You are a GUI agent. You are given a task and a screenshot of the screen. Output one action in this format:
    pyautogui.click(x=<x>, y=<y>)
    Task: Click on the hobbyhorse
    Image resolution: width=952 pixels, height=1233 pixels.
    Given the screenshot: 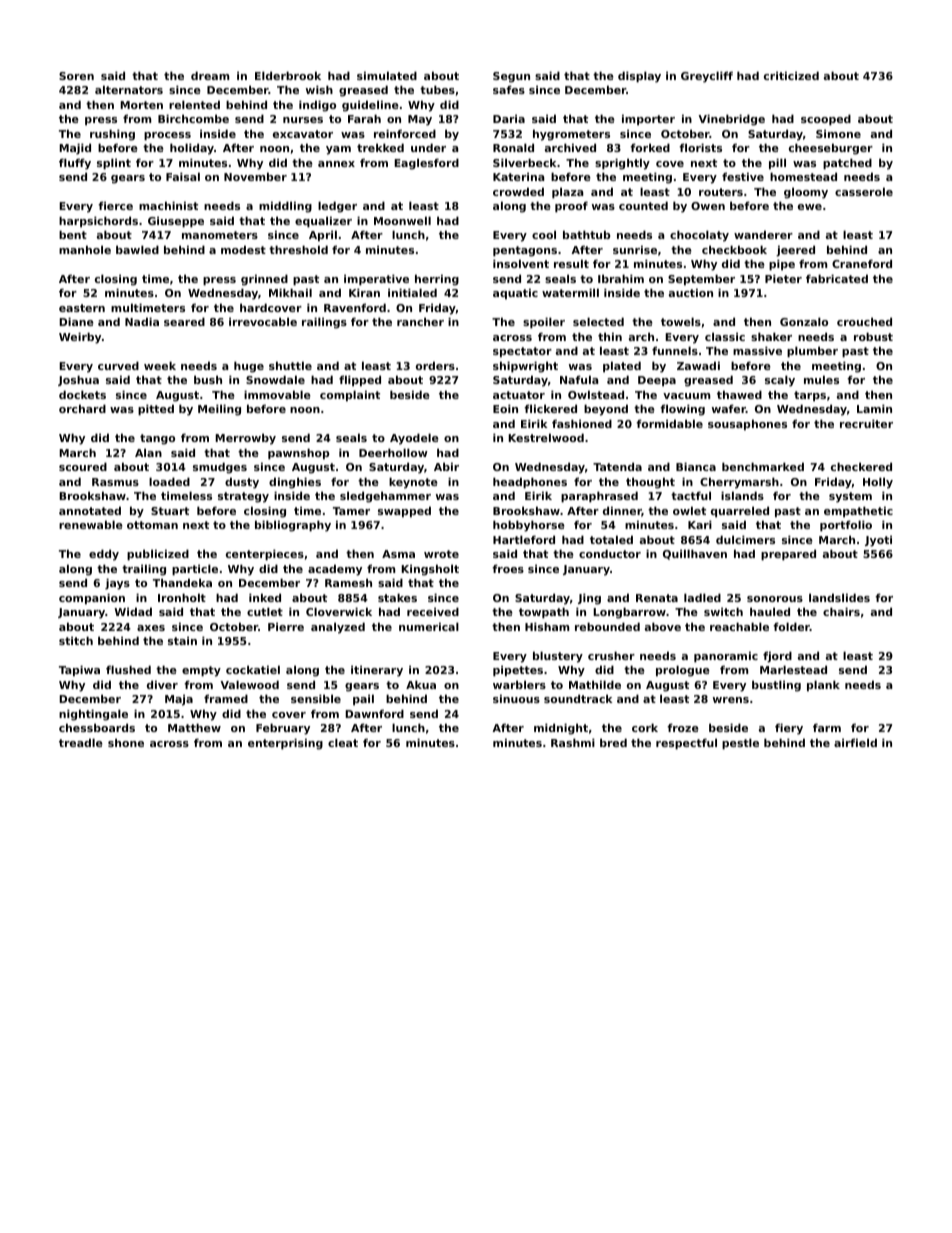 What is the action you would take?
    pyautogui.click(x=529, y=526)
